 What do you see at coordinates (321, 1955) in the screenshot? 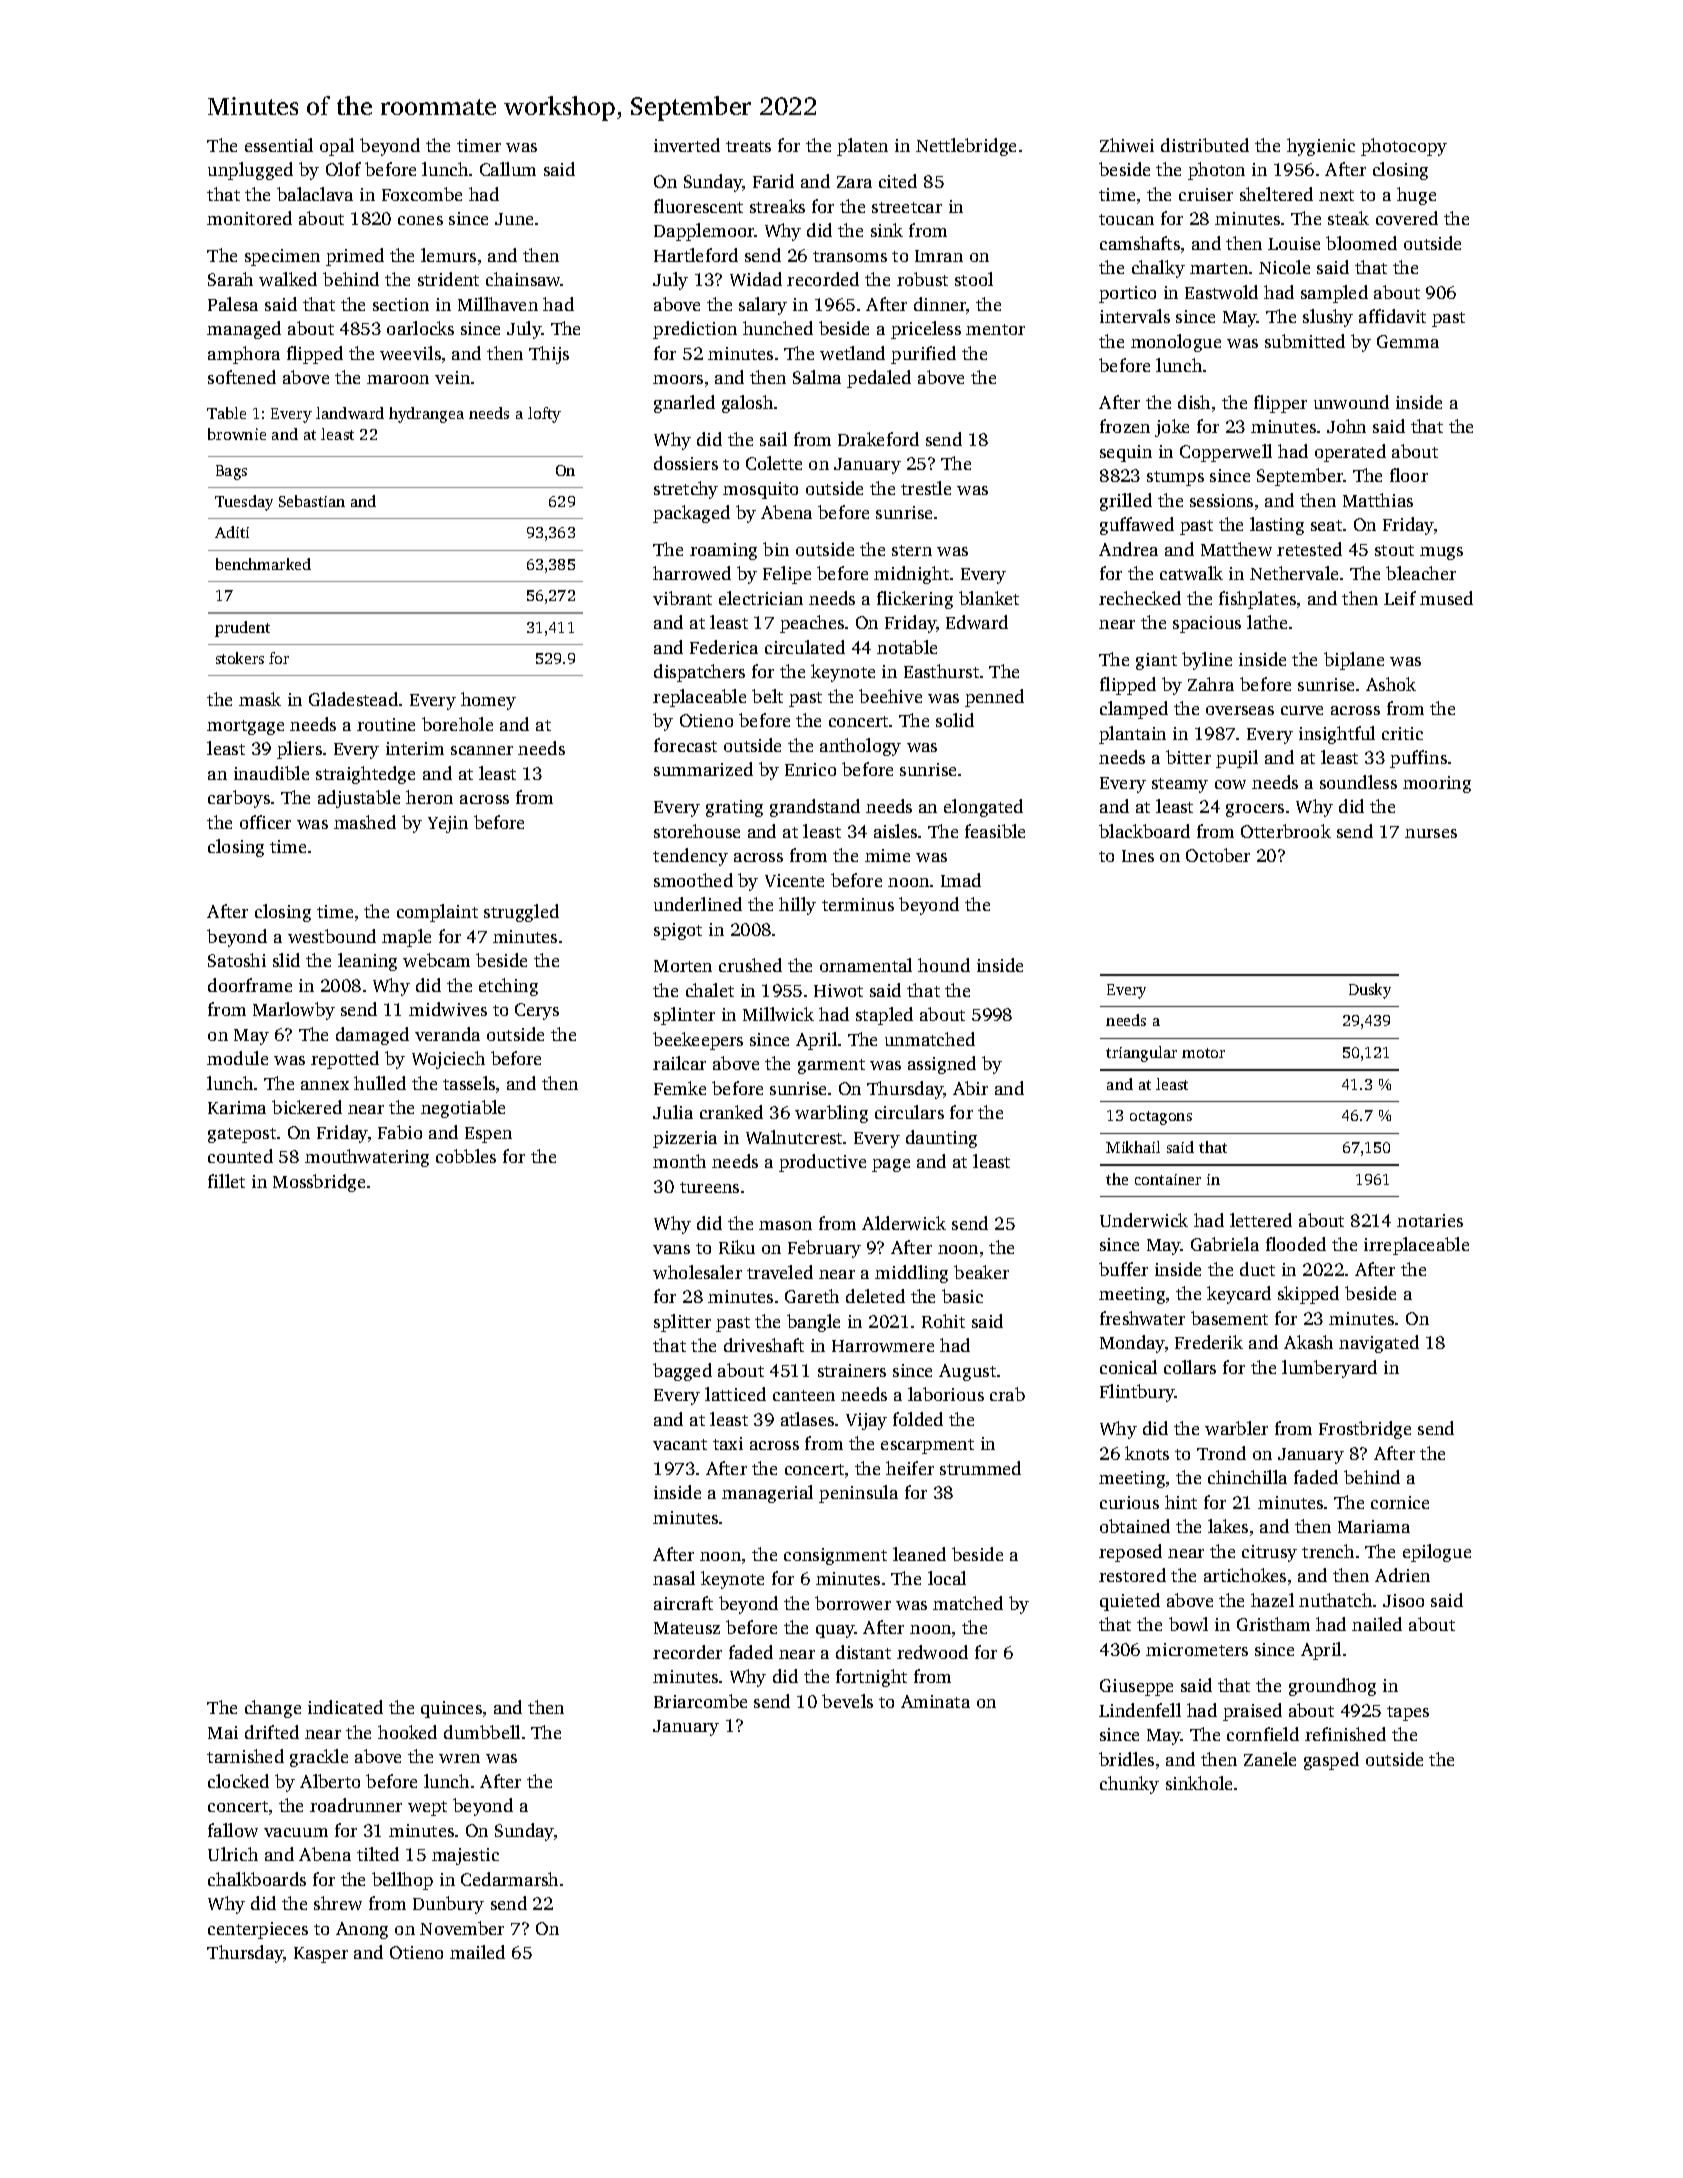
I see `Kasper` at bounding box center [321, 1955].
